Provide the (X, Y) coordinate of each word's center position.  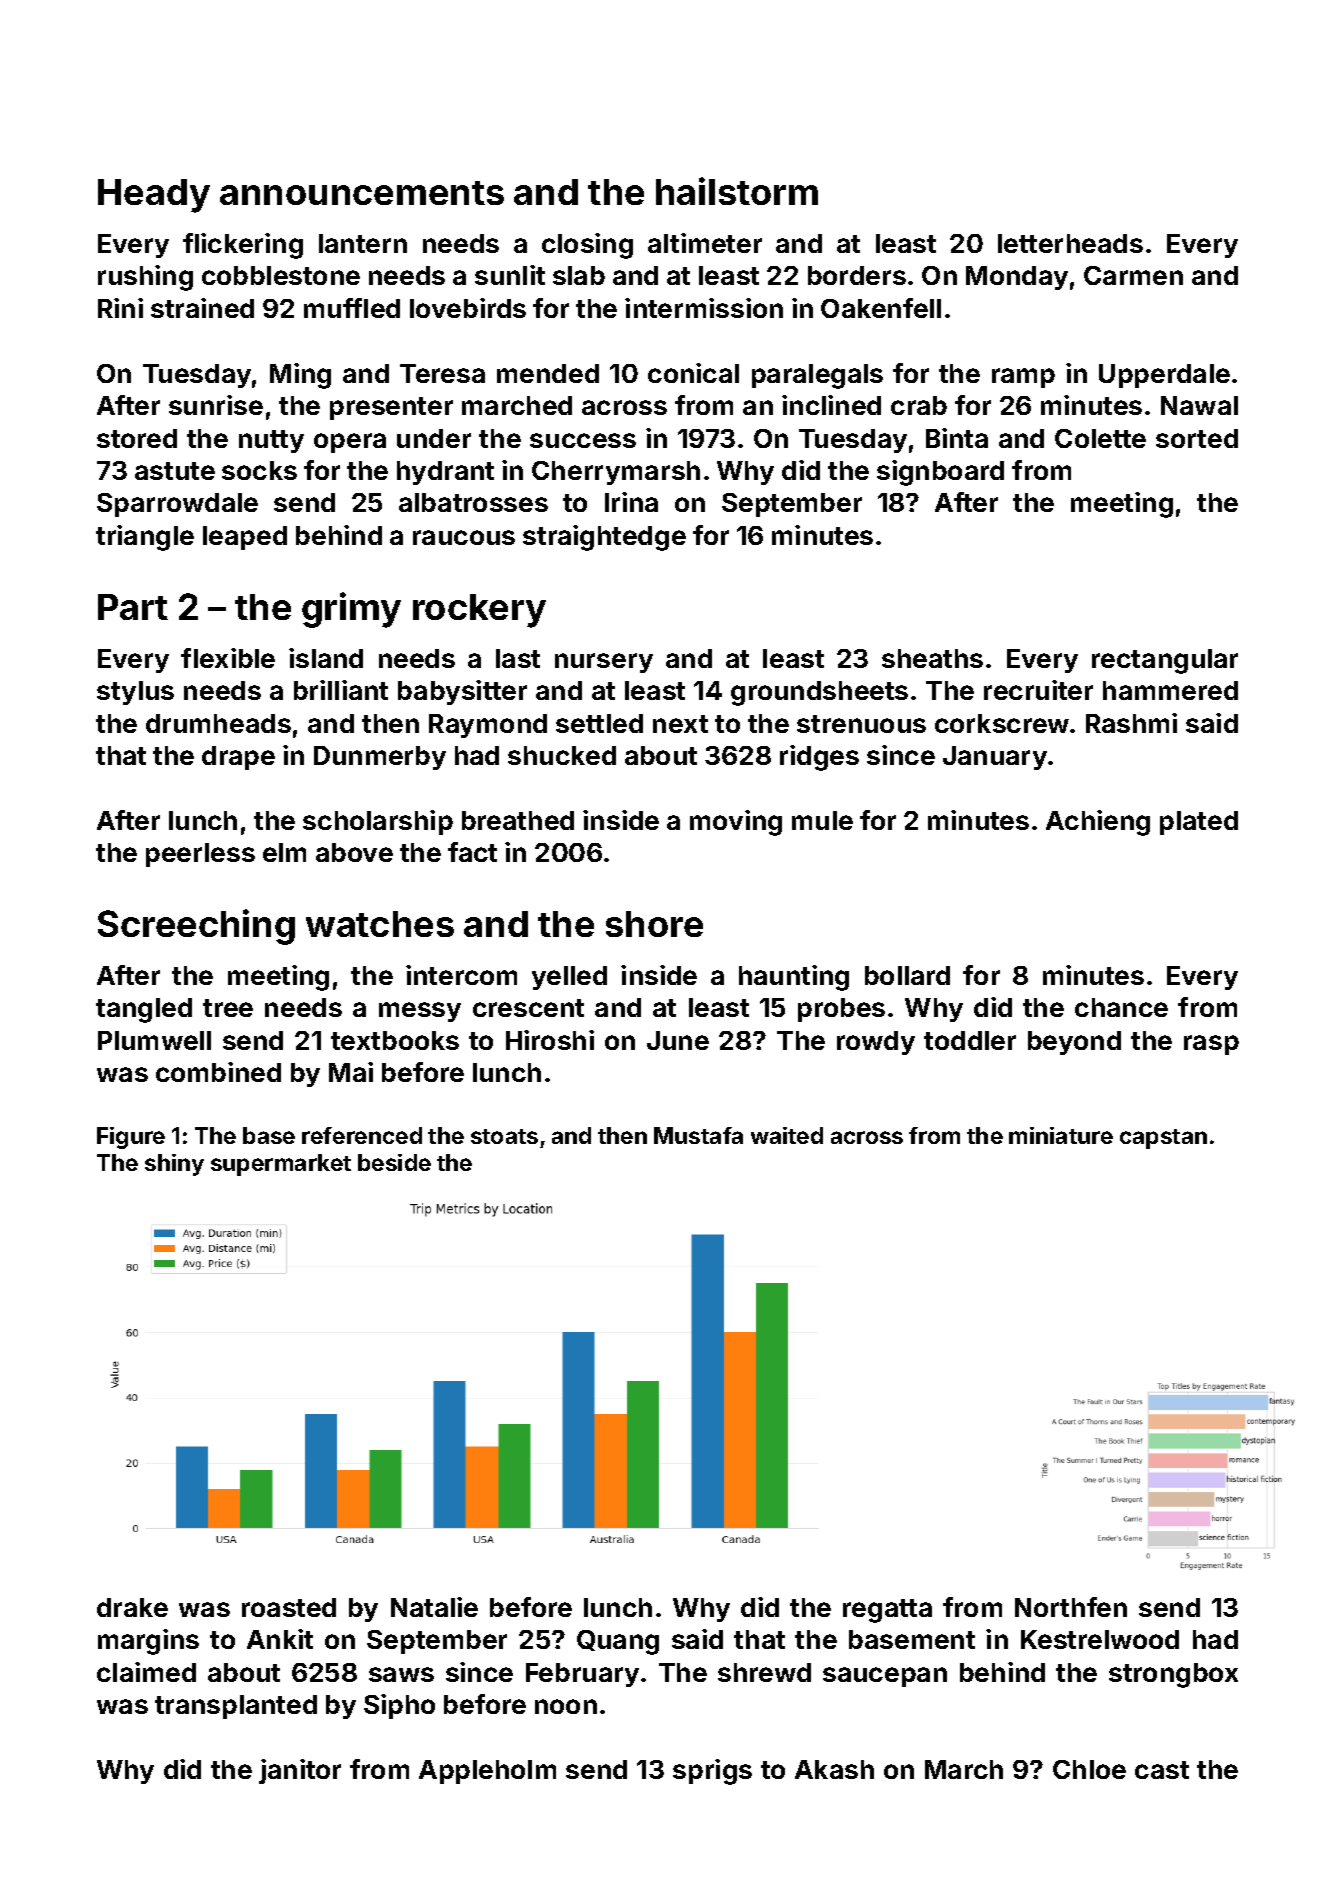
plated (1199, 823)
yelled (569, 978)
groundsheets (819, 693)
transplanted (236, 1707)
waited (787, 1135)
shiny (174, 1165)
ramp (1023, 378)
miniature (1061, 1135)
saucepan (885, 1677)
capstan (1163, 1139)
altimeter (705, 243)
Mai (351, 1072)
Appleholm (487, 1772)
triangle (145, 538)
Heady (154, 196)
